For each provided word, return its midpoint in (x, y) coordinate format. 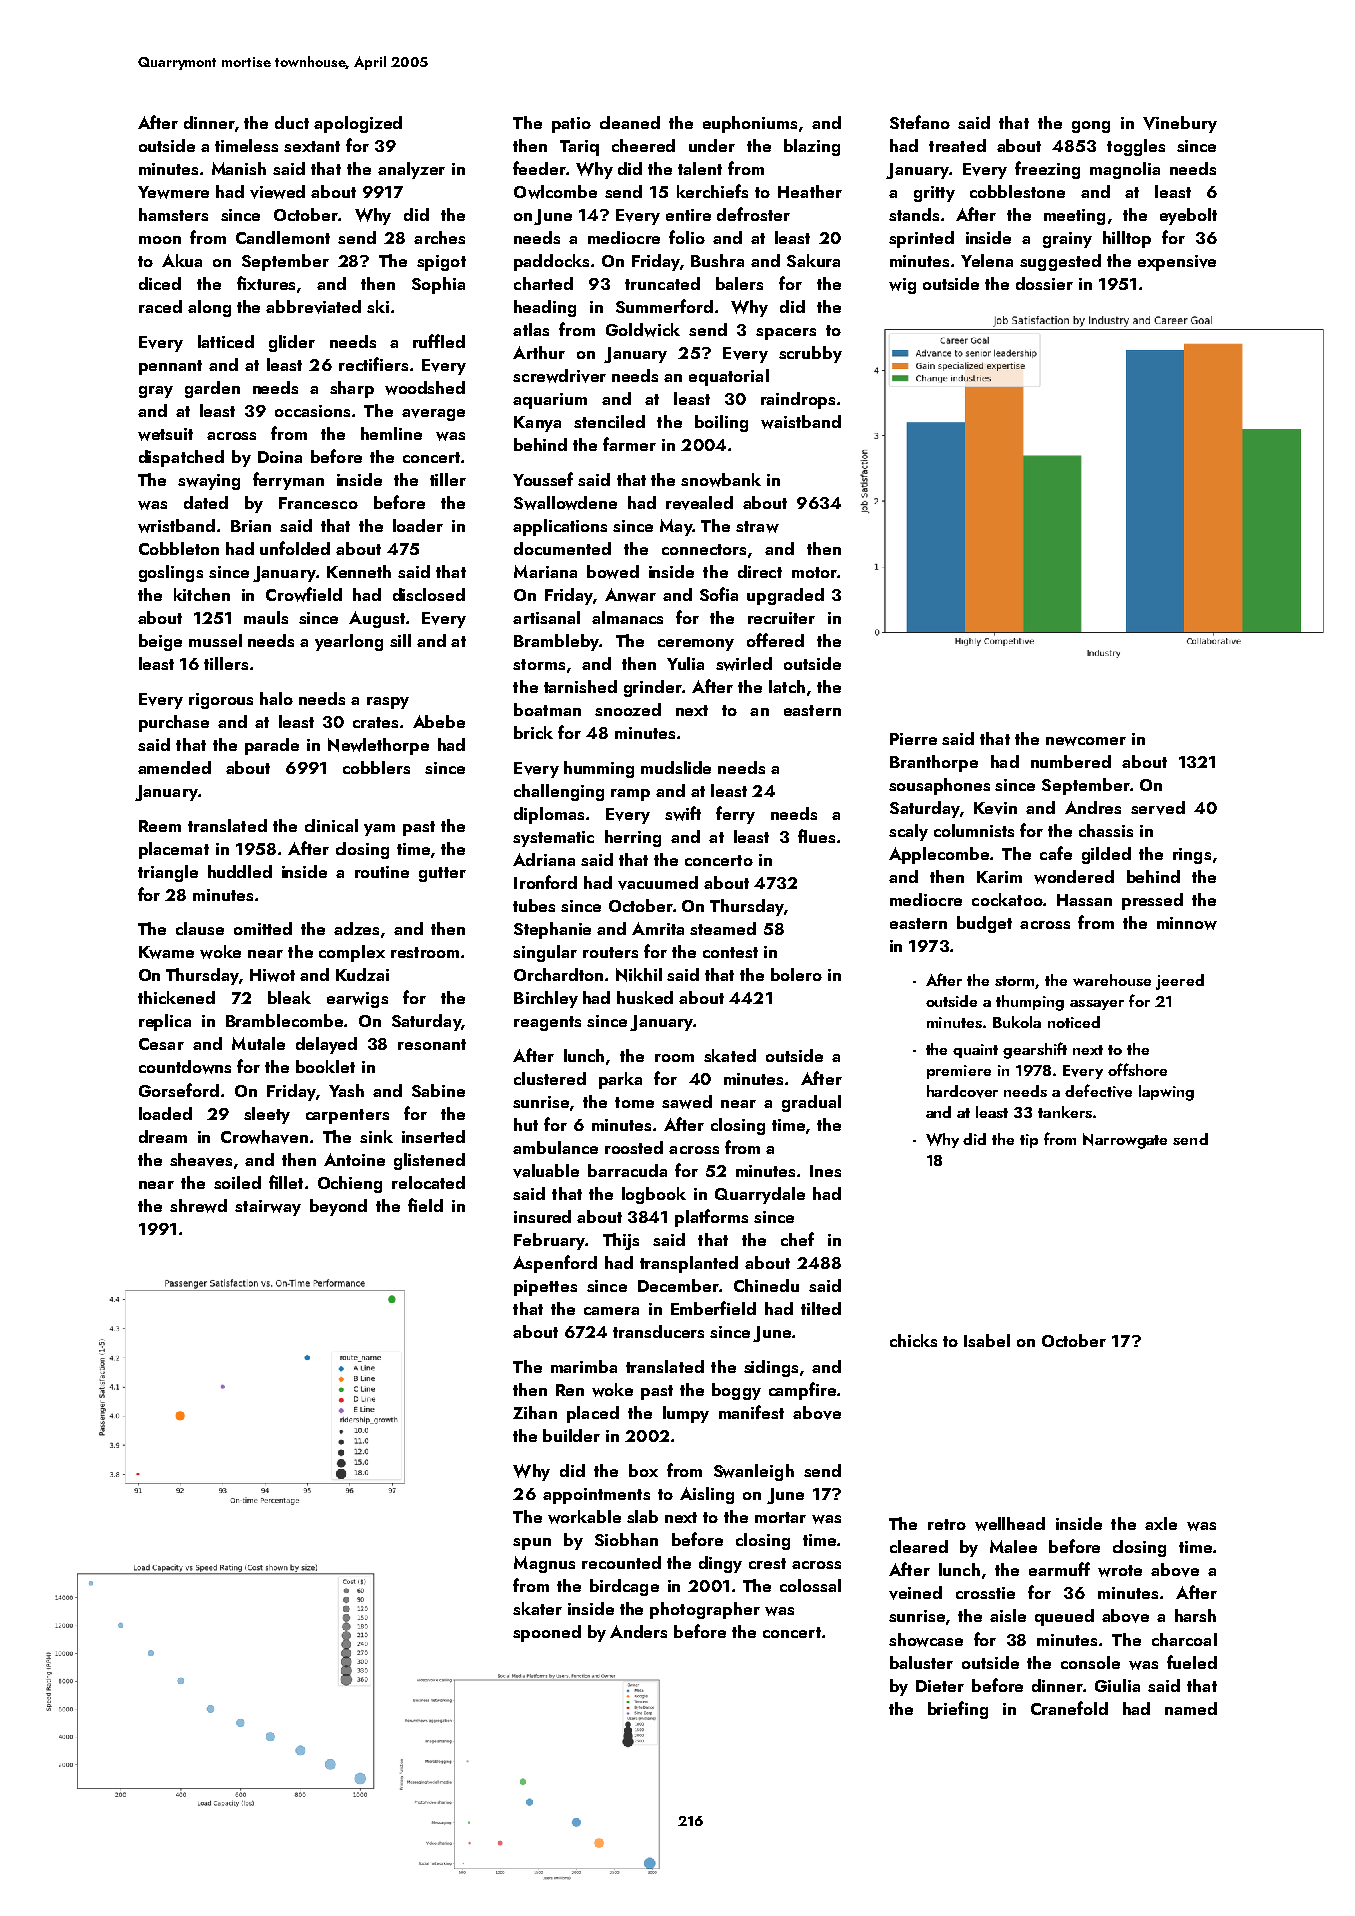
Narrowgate (1125, 1141)
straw (757, 527)
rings (1192, 856)
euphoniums (750, 124)
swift (683, 813)
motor (814, 572)
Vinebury (1180, 124)
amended (174, 767)
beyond (338, 1207)
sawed (687, 1102)
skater (537, 1608)
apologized (358, 124)
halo (276, 698)
